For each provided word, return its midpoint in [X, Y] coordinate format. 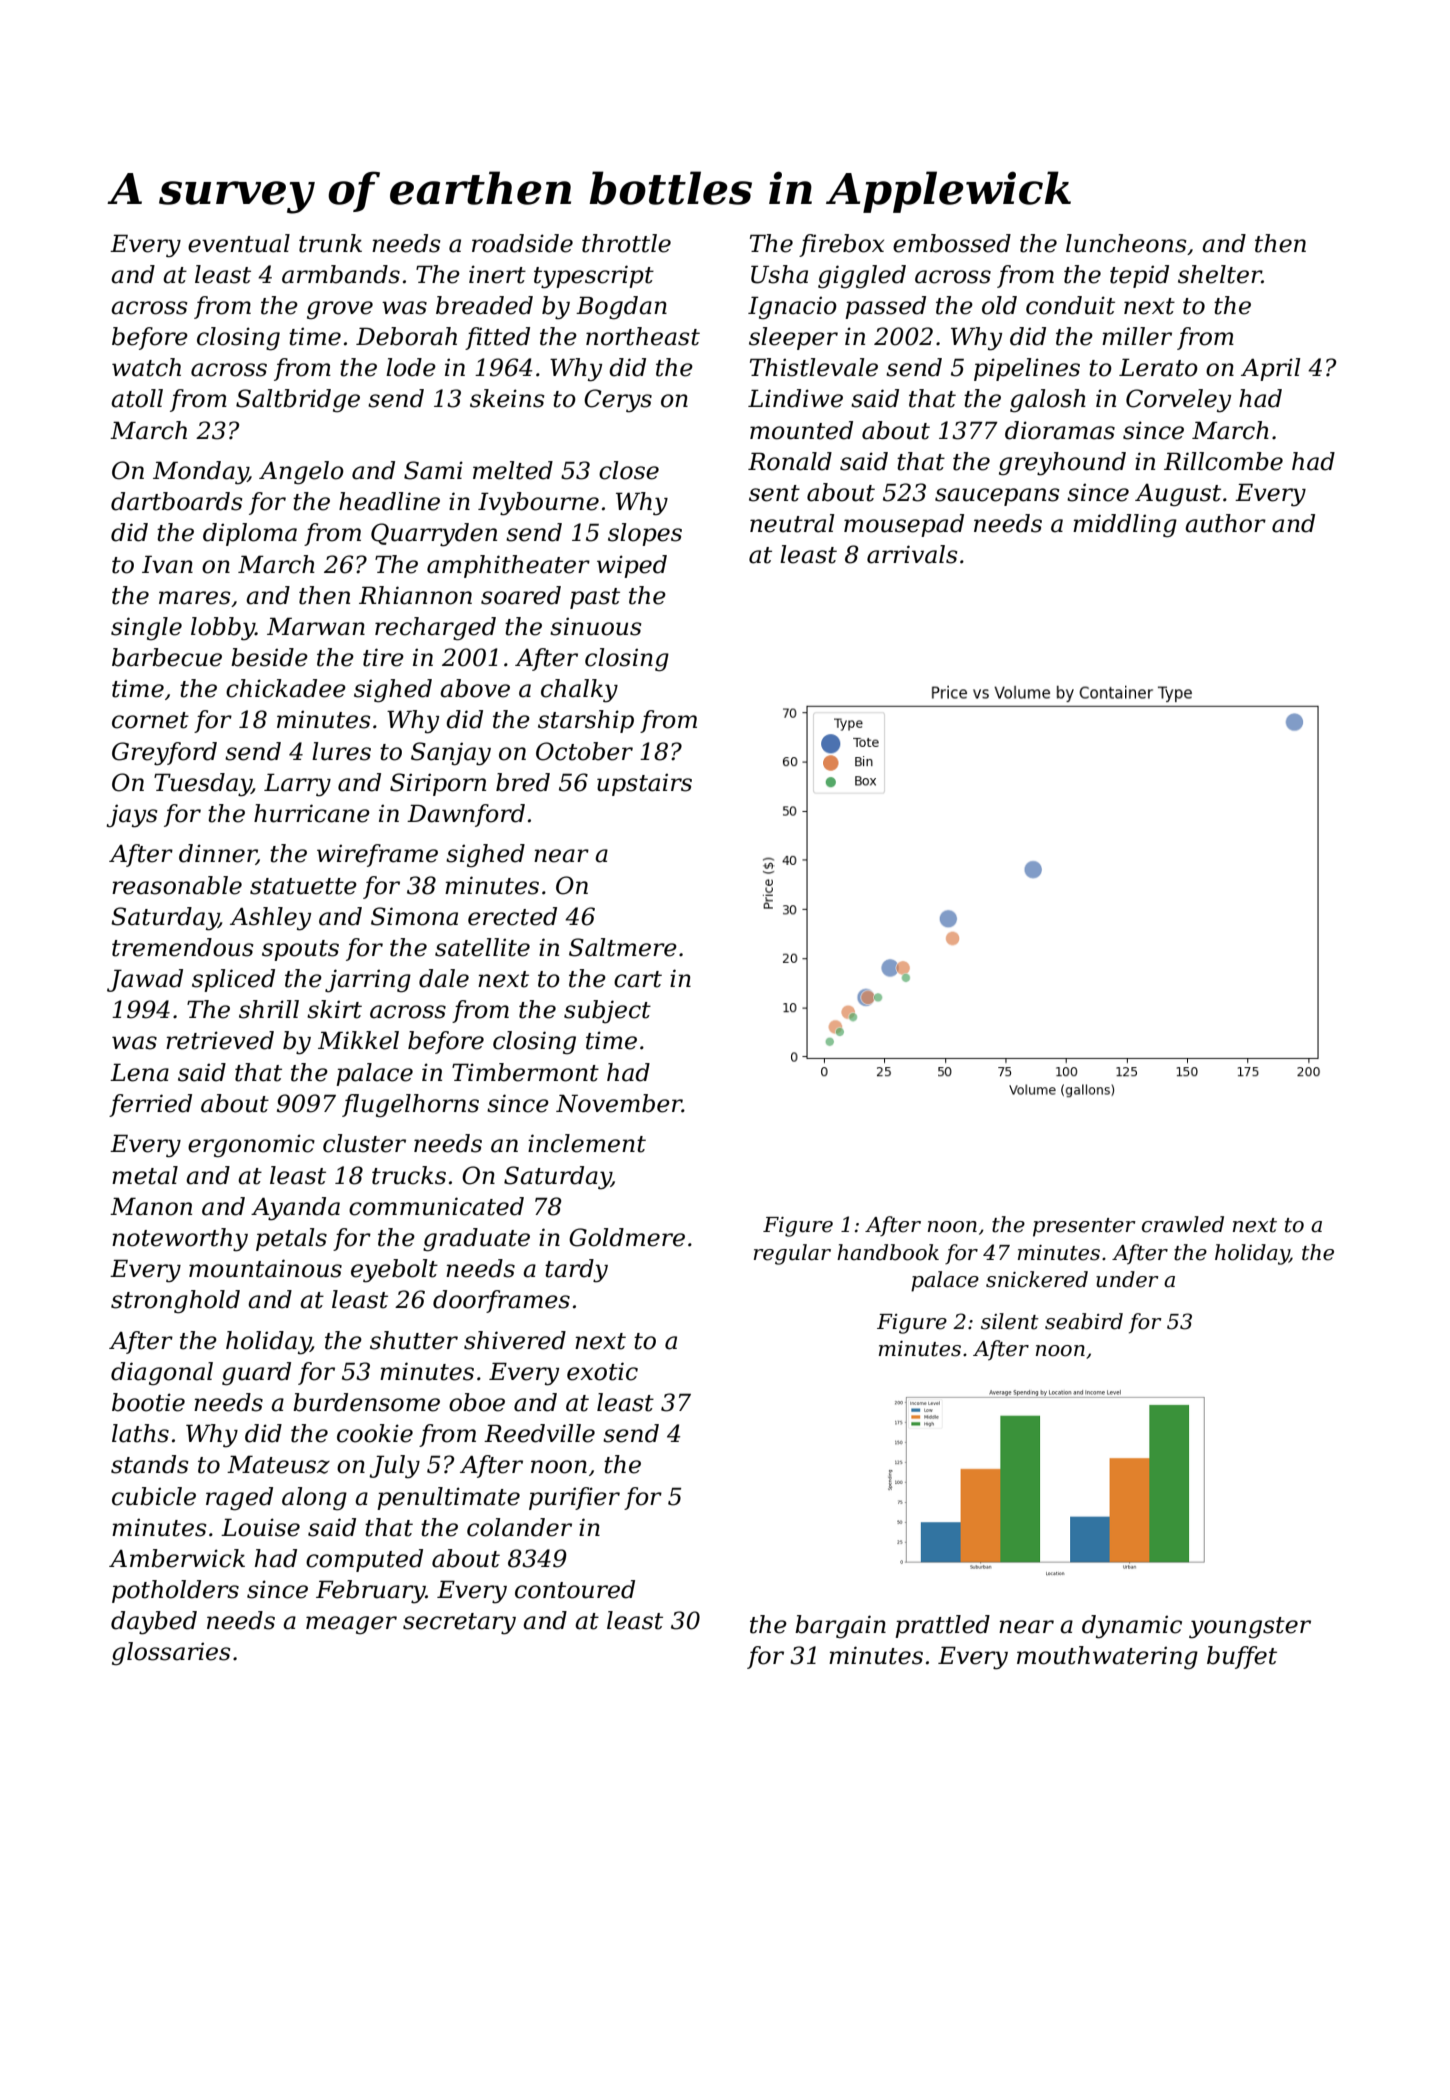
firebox [841, 245]
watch [146, 367]
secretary [459, 1624]
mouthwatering [1107, 1658]
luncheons [1126, 243]
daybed [154, 1623]
